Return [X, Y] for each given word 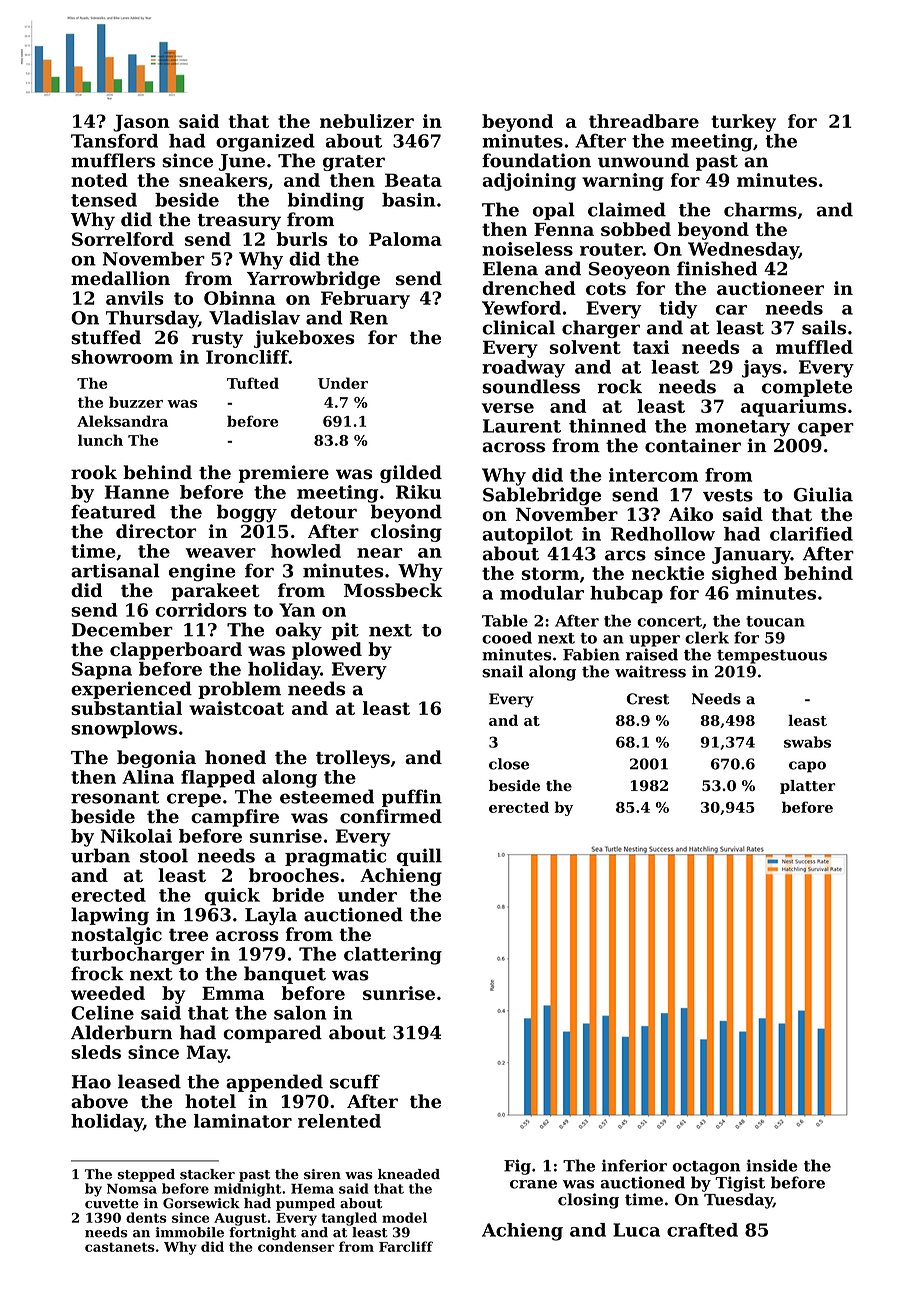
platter [808, 787]
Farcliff [406, 1246]
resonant [115, 797]
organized [265, 143]
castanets [120, 1247]
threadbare [644, 121]
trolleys [353, 759]
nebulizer [367, 121]
